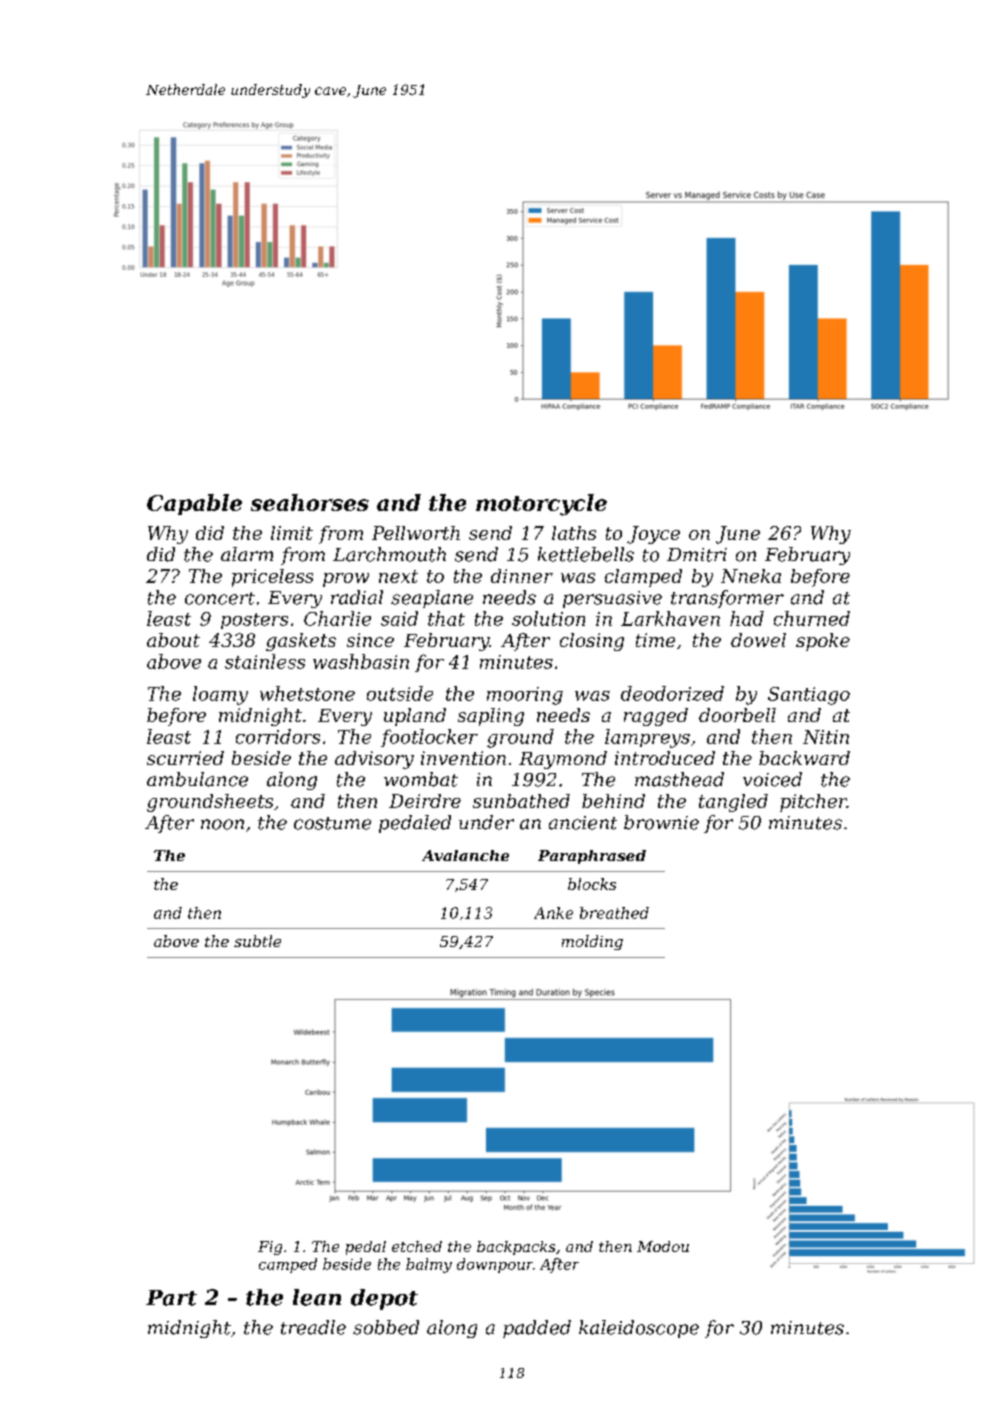 The height and width of the screenshot is (1416, 997). What do you see at coordinates (386, 1327) in the screenshot?
I see `sobbed` at bounding box center [386, 1327].
